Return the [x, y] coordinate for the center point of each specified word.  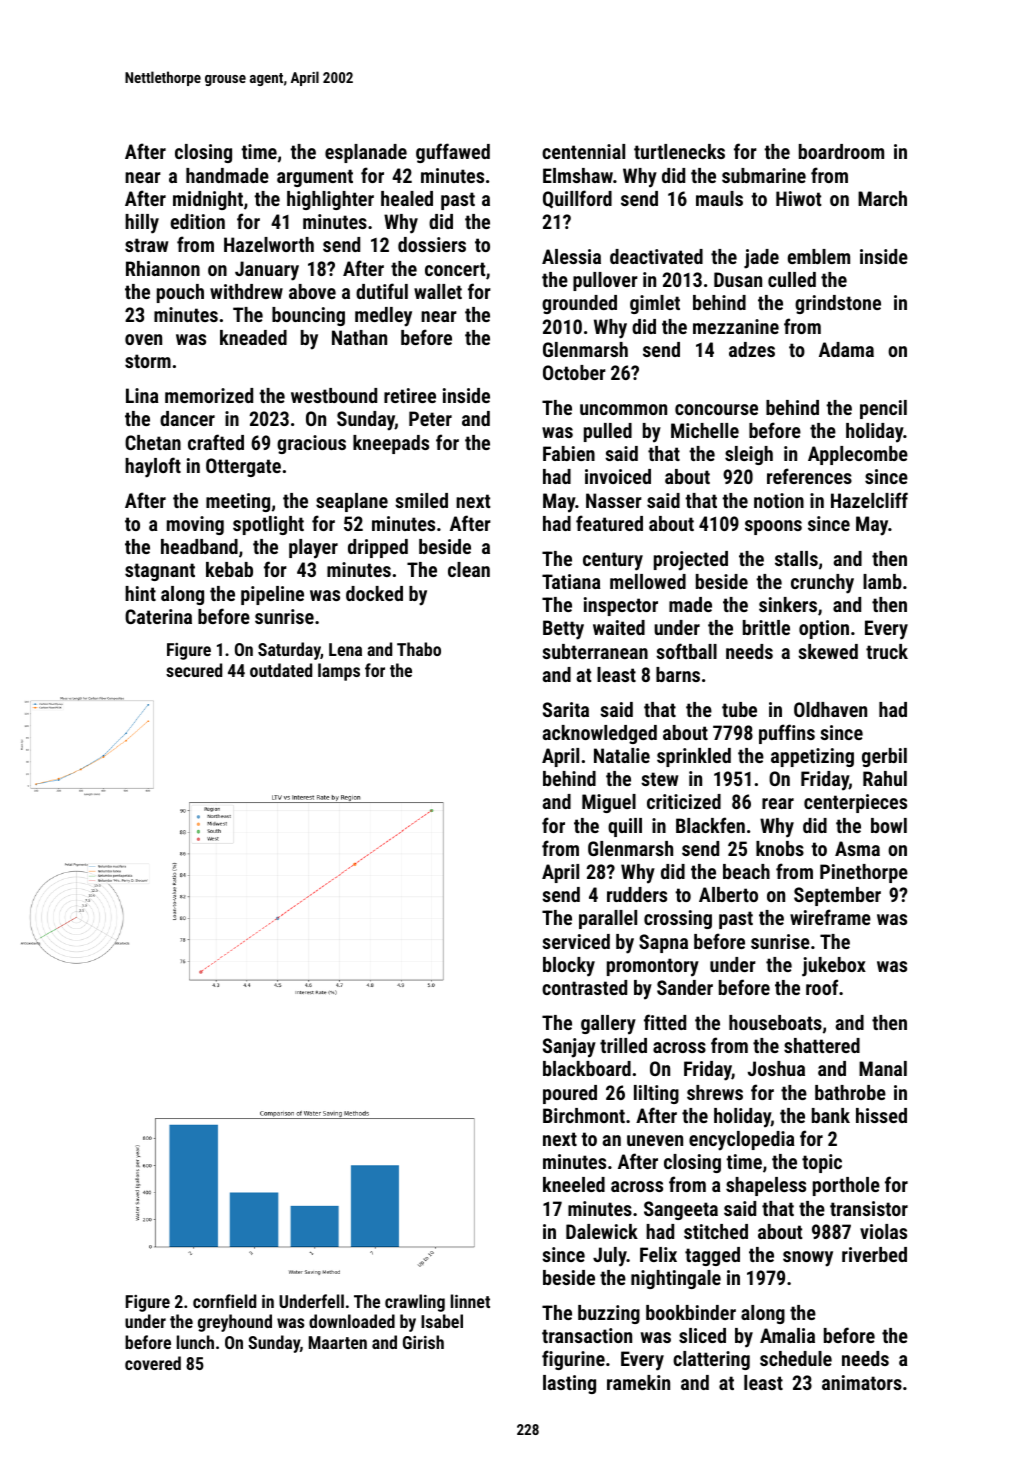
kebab [229, 569]
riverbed [874, 1254]
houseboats [775, 1022]
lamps [339, 672]
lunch [195, 1342]
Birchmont [584, 1115]
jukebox [834, 967]
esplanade [366, 153]
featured [609, 523]
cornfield [224, 1301]
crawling [415, 1303]
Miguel [609, 803]
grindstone [838, 304]
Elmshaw [578, 175]
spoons [773, 527]
